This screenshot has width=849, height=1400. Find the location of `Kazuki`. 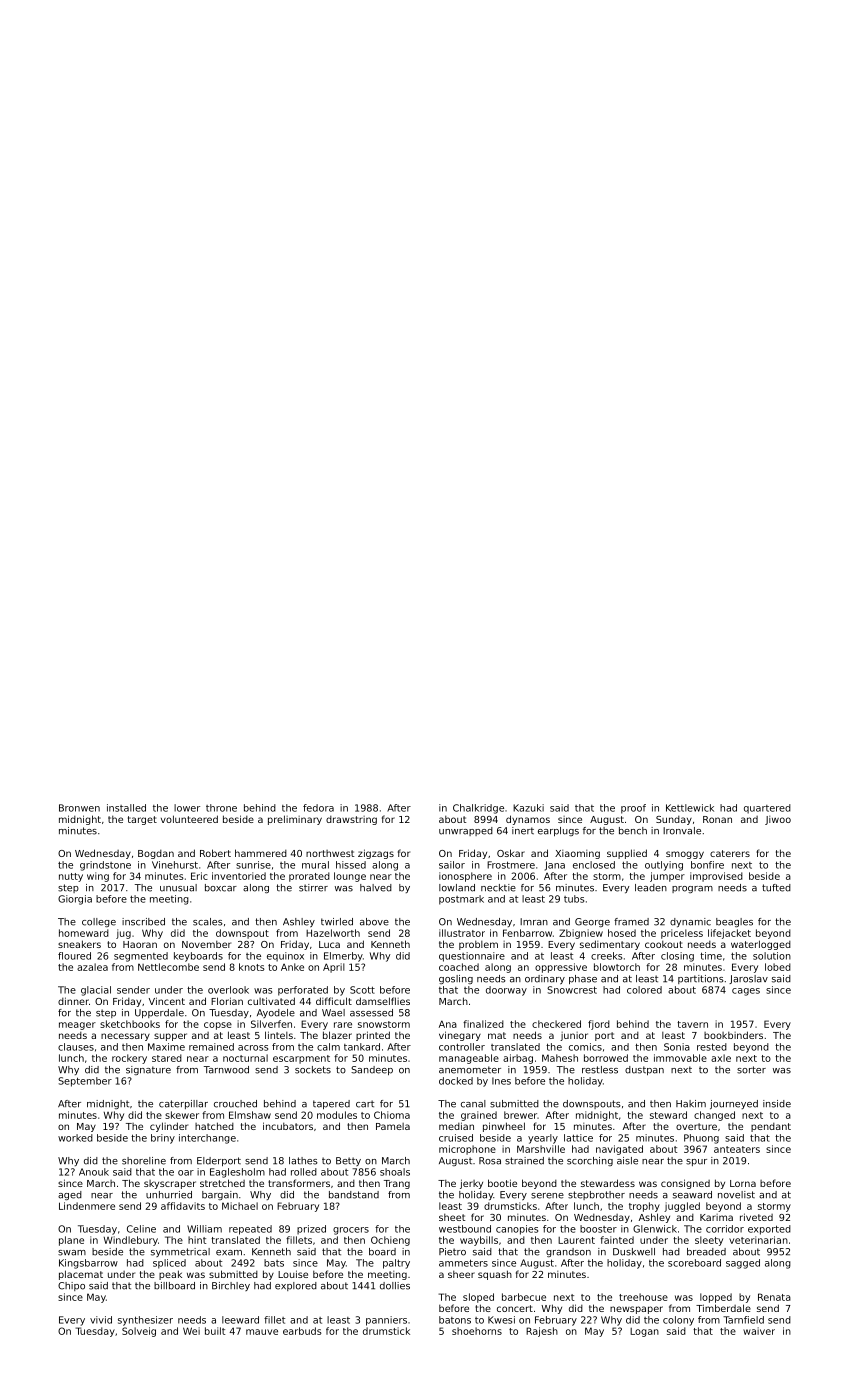

Kazuki is located at coordinates (528, 808).
